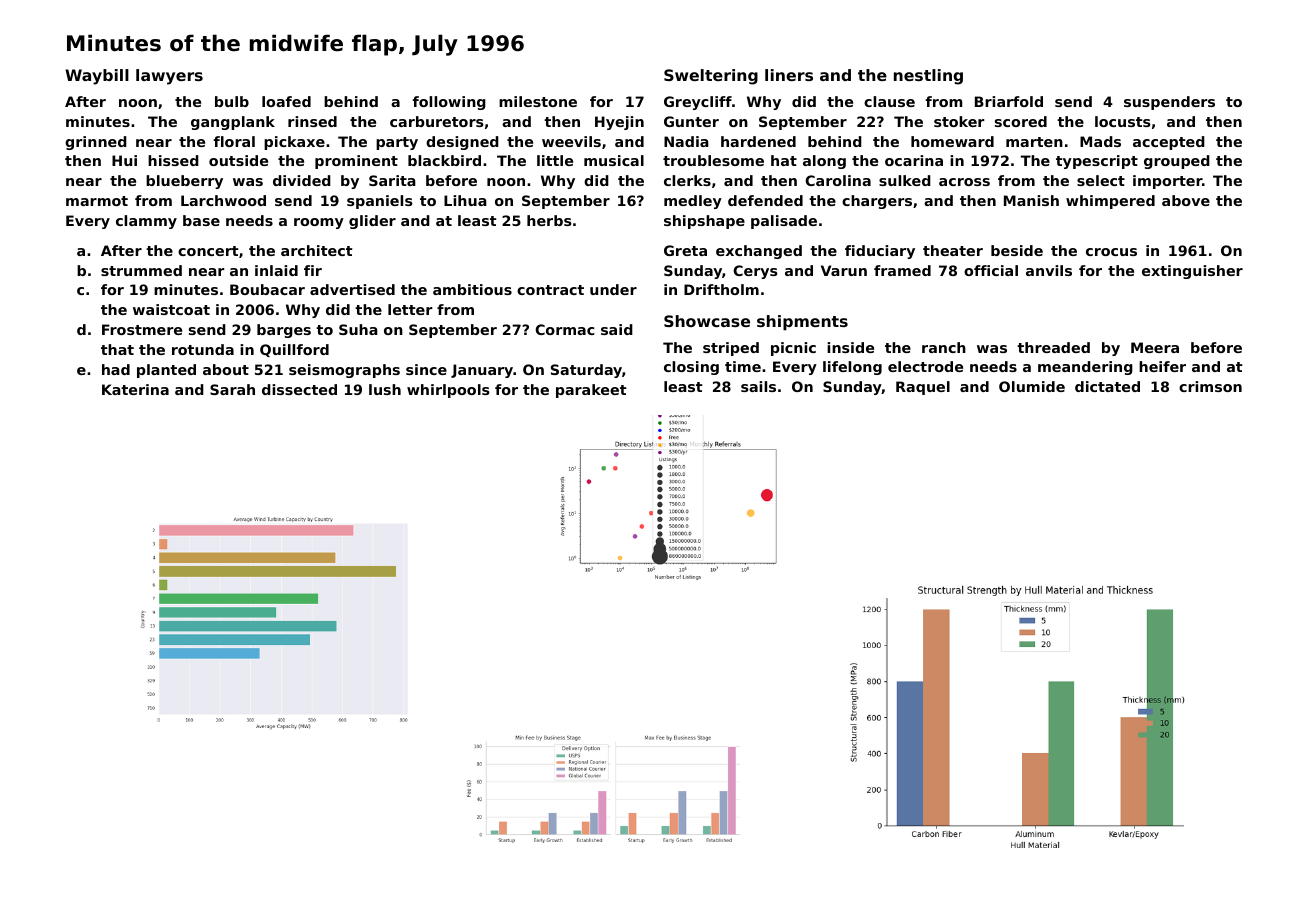  I want to click on anvils, so click(1049, 270).
